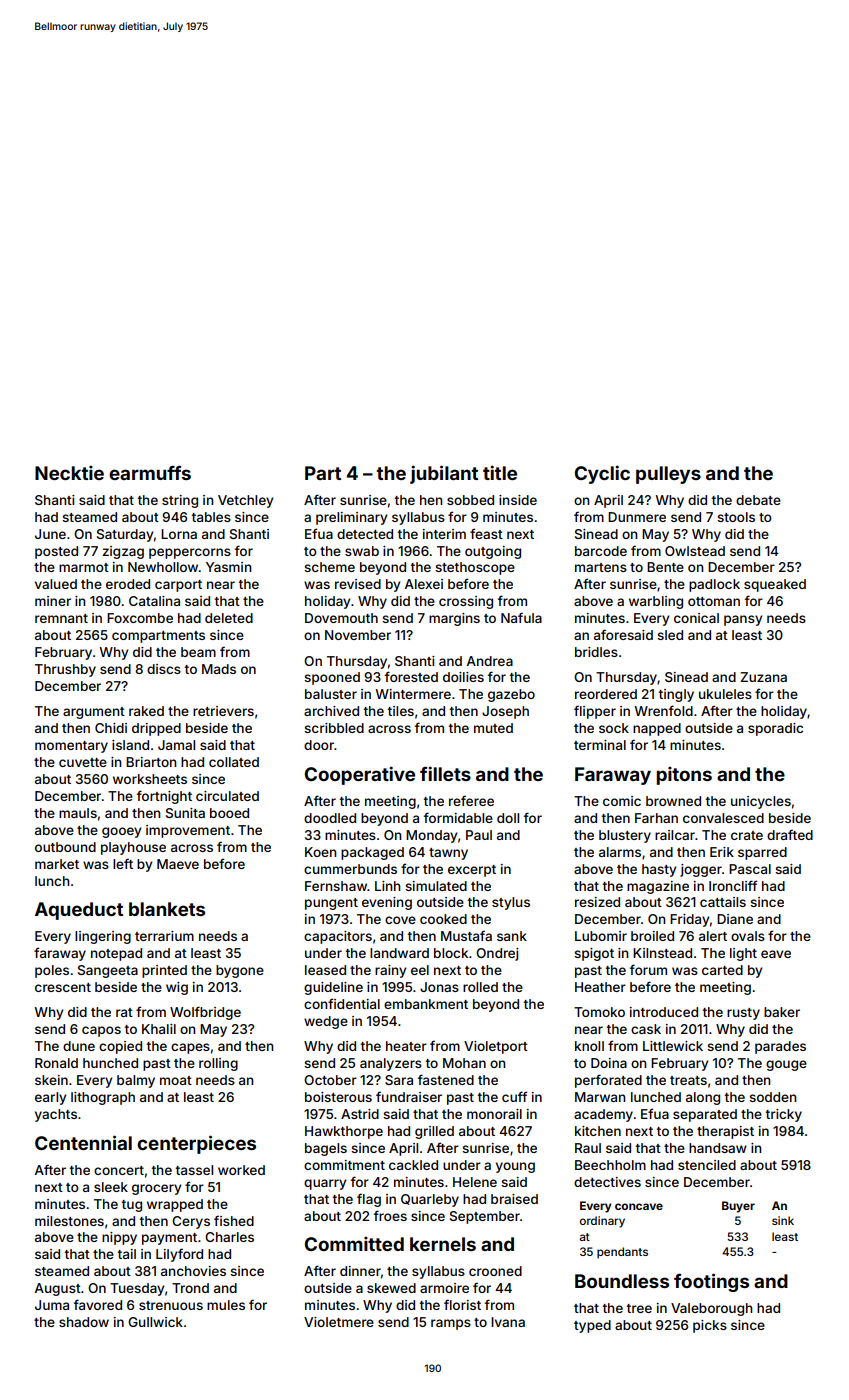  What do you see at coordinates (150, 473) in the page?
I see `earmuffs` at bounding box center [150, 473].
